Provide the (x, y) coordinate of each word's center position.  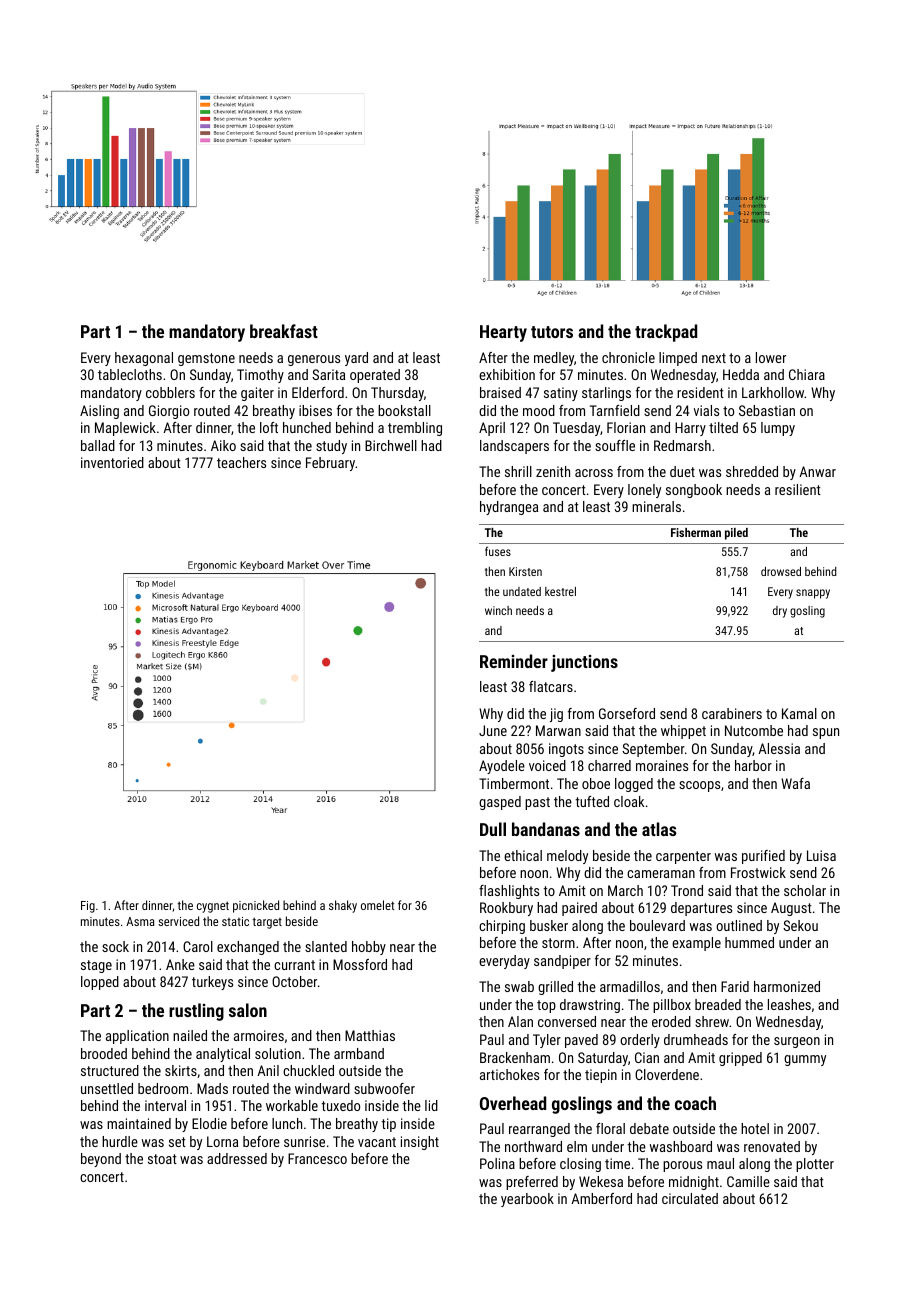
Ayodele (502, 767)
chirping (502, 927)
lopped (100, 983)
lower (771, 357)
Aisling (99, 412)
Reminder (514, 661)
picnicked (256, 906)
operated (375, 376)
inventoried (112, 462)
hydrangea (509, 508)
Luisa (821, 855)
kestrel (560, 591)
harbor (753, 765)
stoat (162, 1159)
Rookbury (506, 909)
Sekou (800, 925)
